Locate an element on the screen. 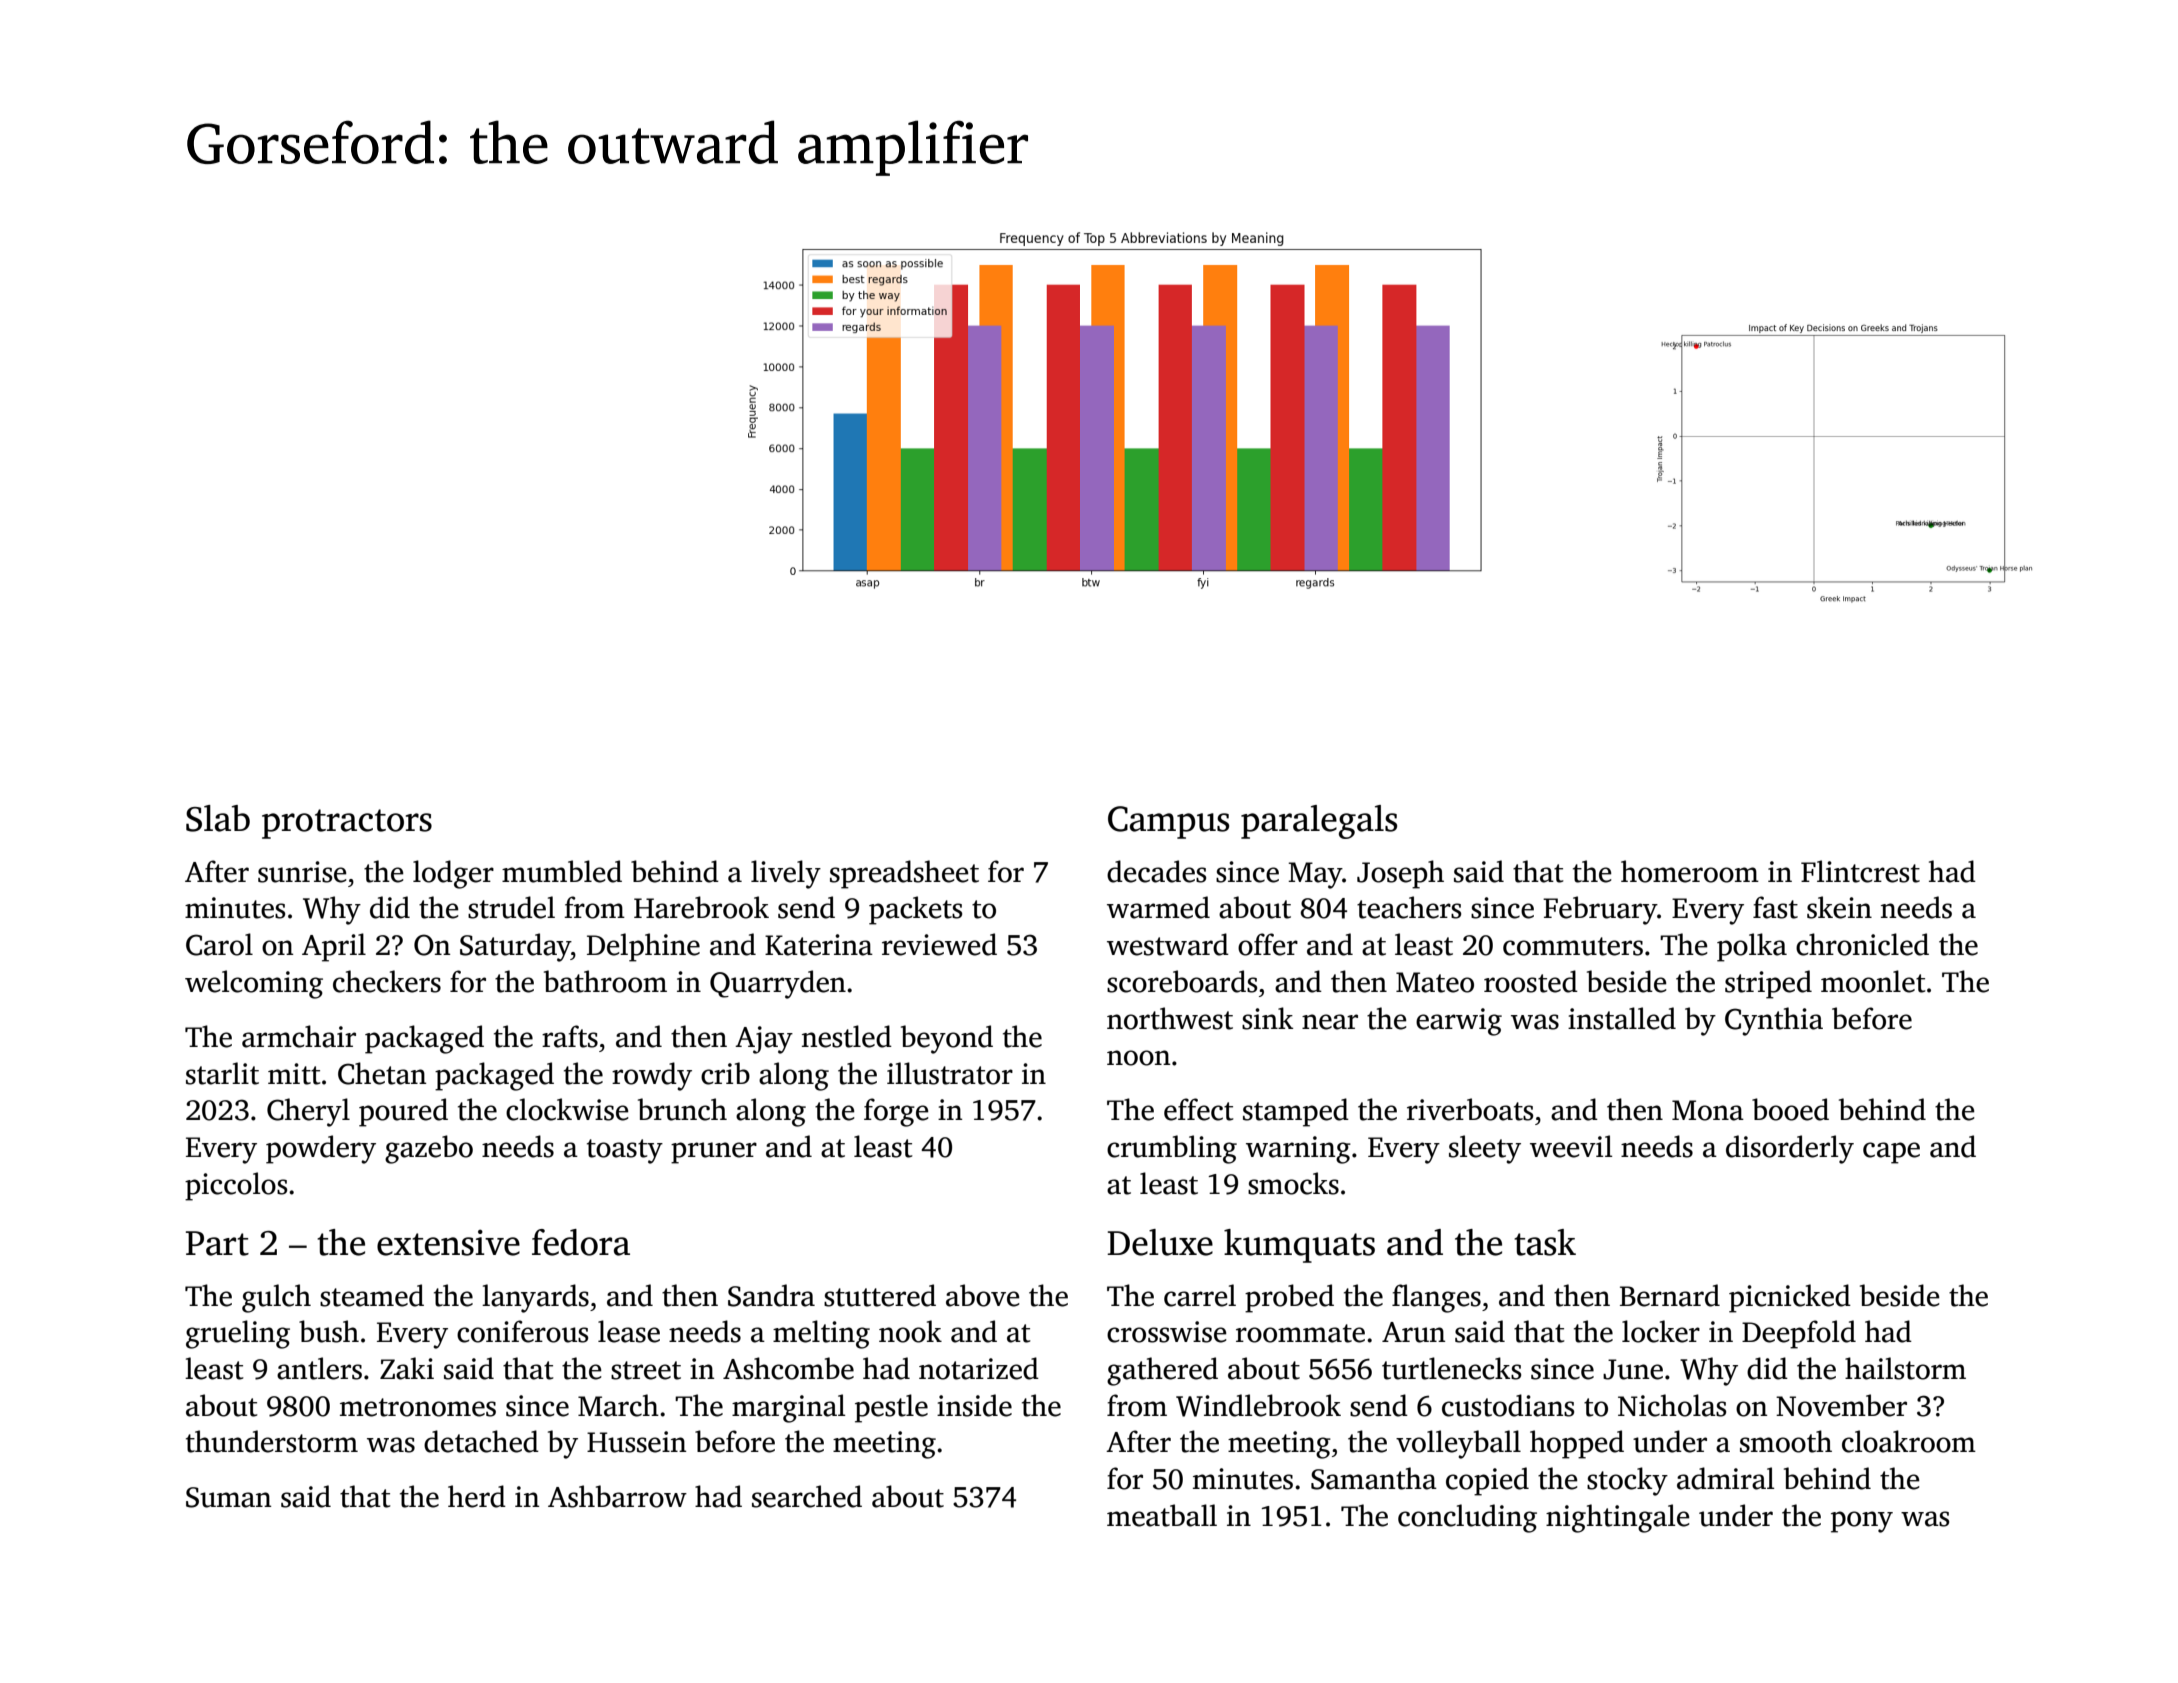 The width and height of the screenshot is (2178, 1683). illustrator is located at coordinates (950, 1073).
